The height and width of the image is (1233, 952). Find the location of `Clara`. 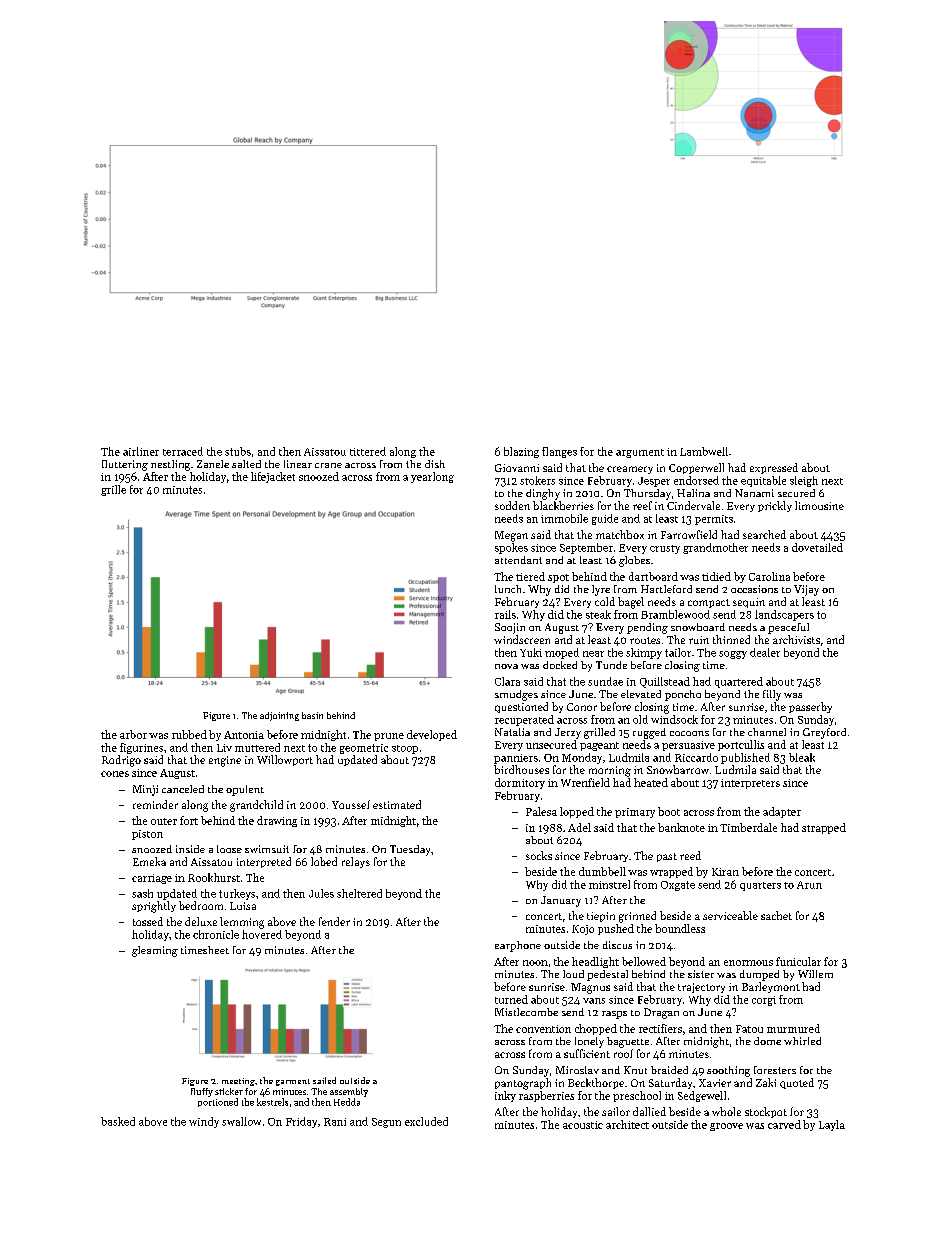

Clara is located at coordinates (507, 681).
